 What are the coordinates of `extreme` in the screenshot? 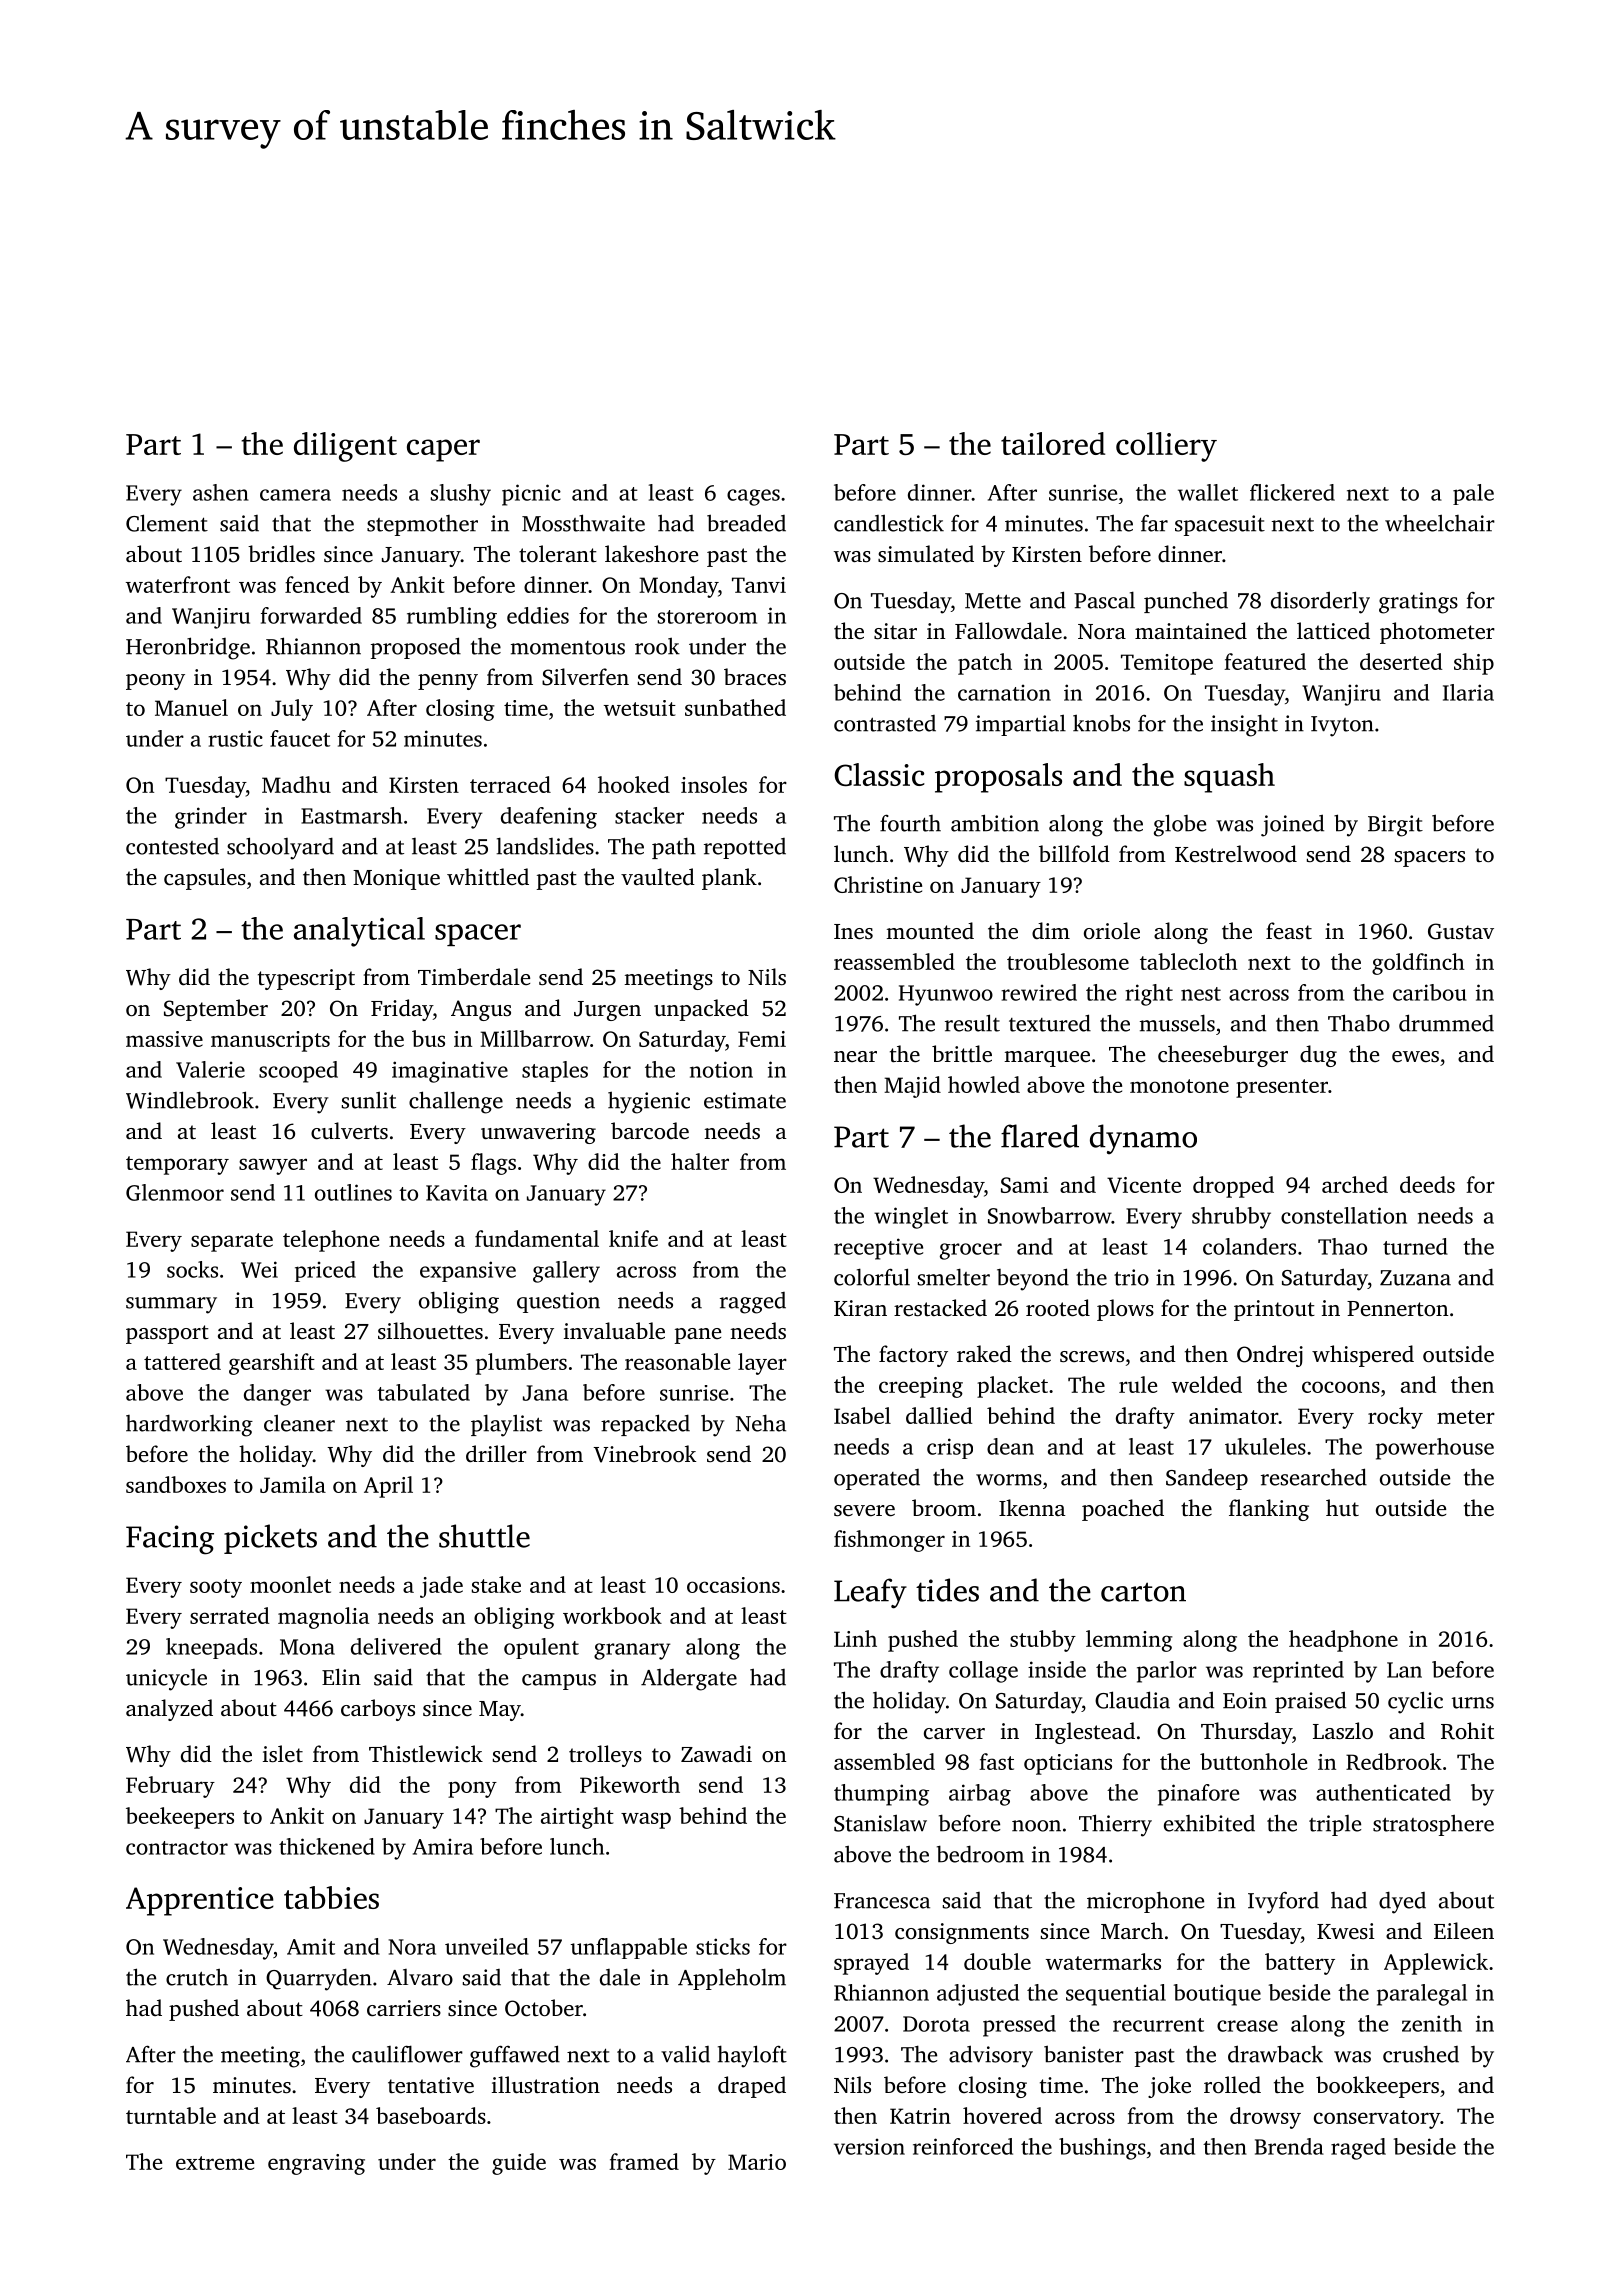 It's located at (215, 2163).
